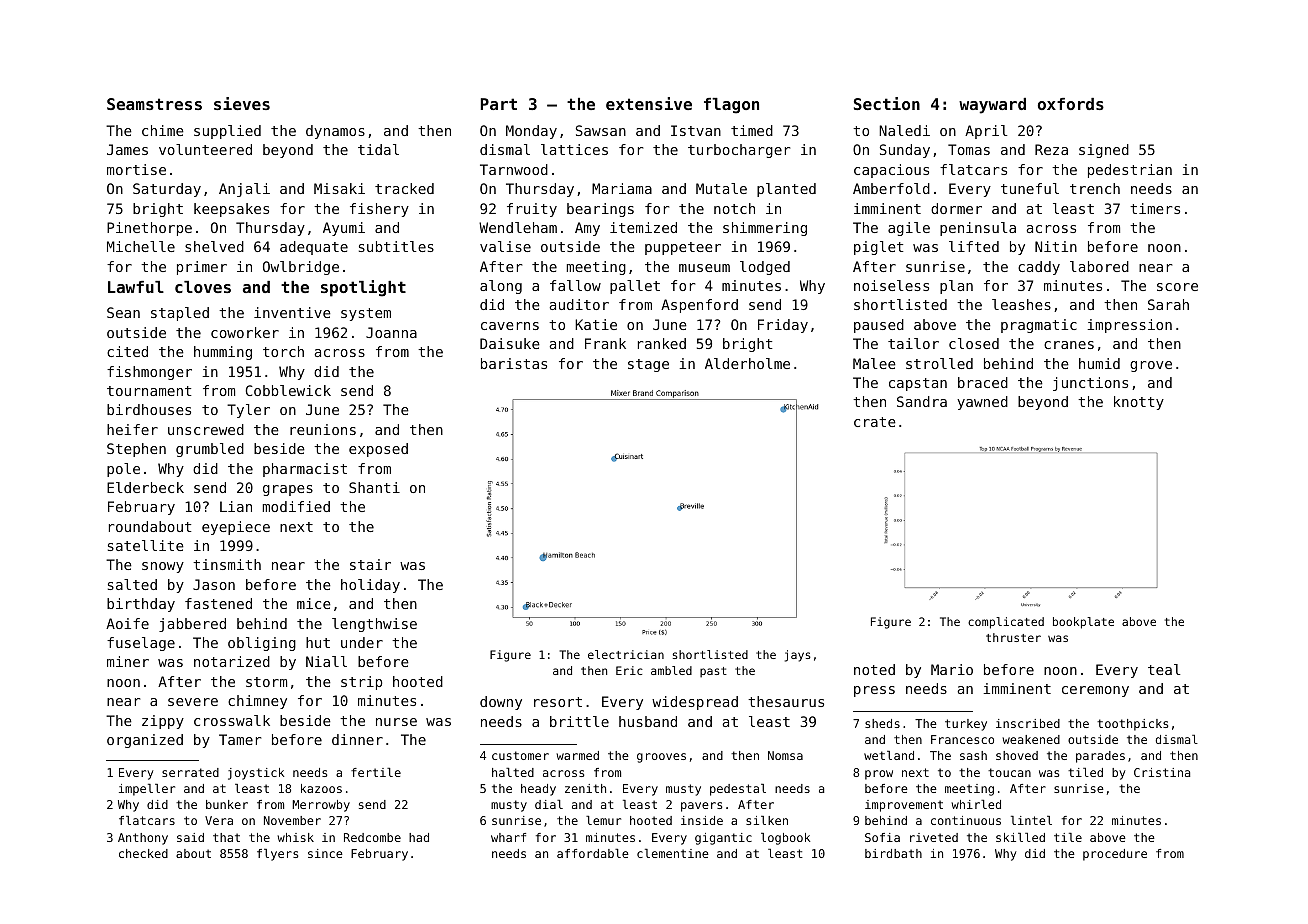 The width and height of the document is (1308, 924). What do you see at coordinates (372, 837) in the document?
I see `Redcombe` at bounding box center [372, 837].
